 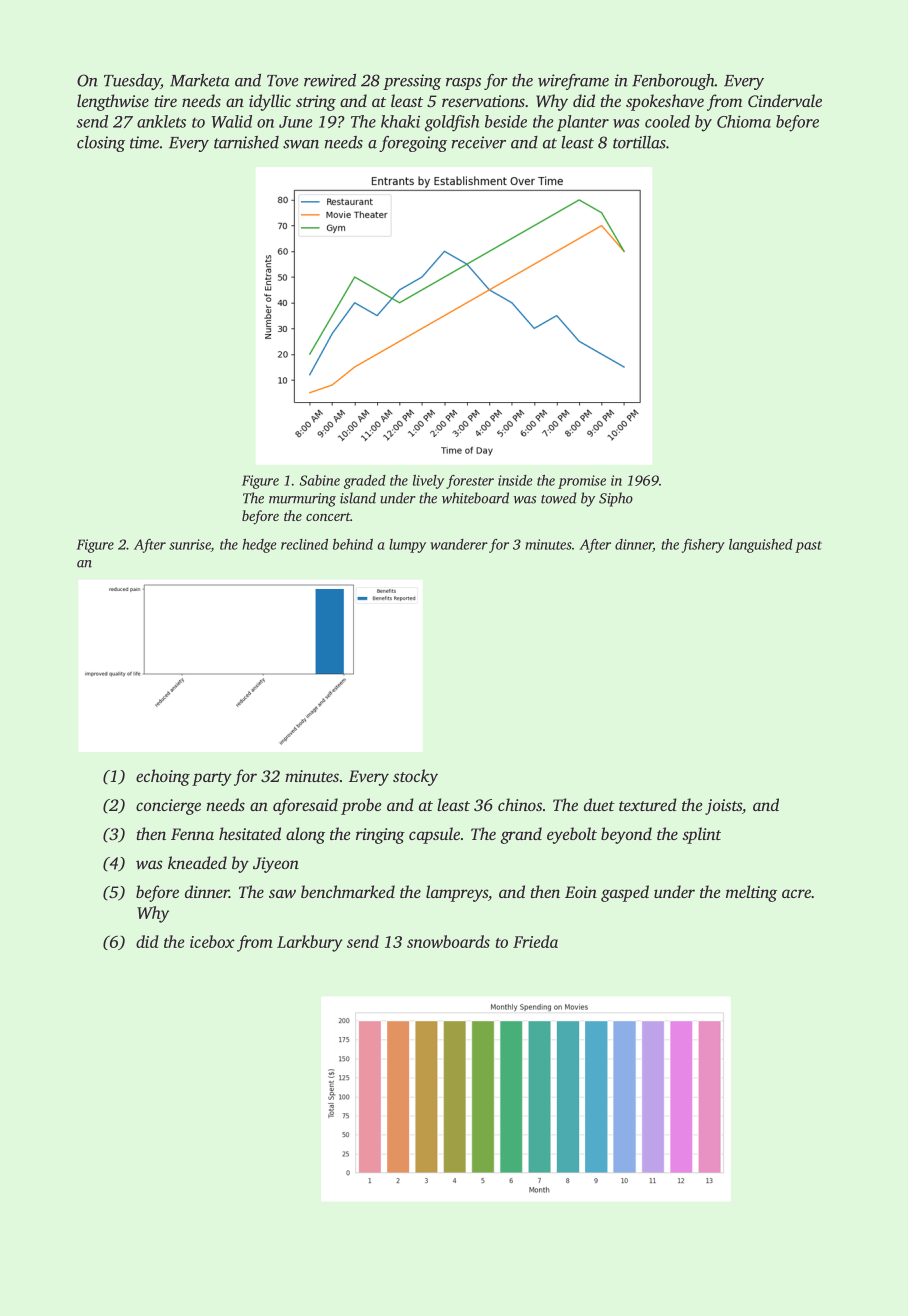 I want to click on swan, so click(x=301, y=144).
